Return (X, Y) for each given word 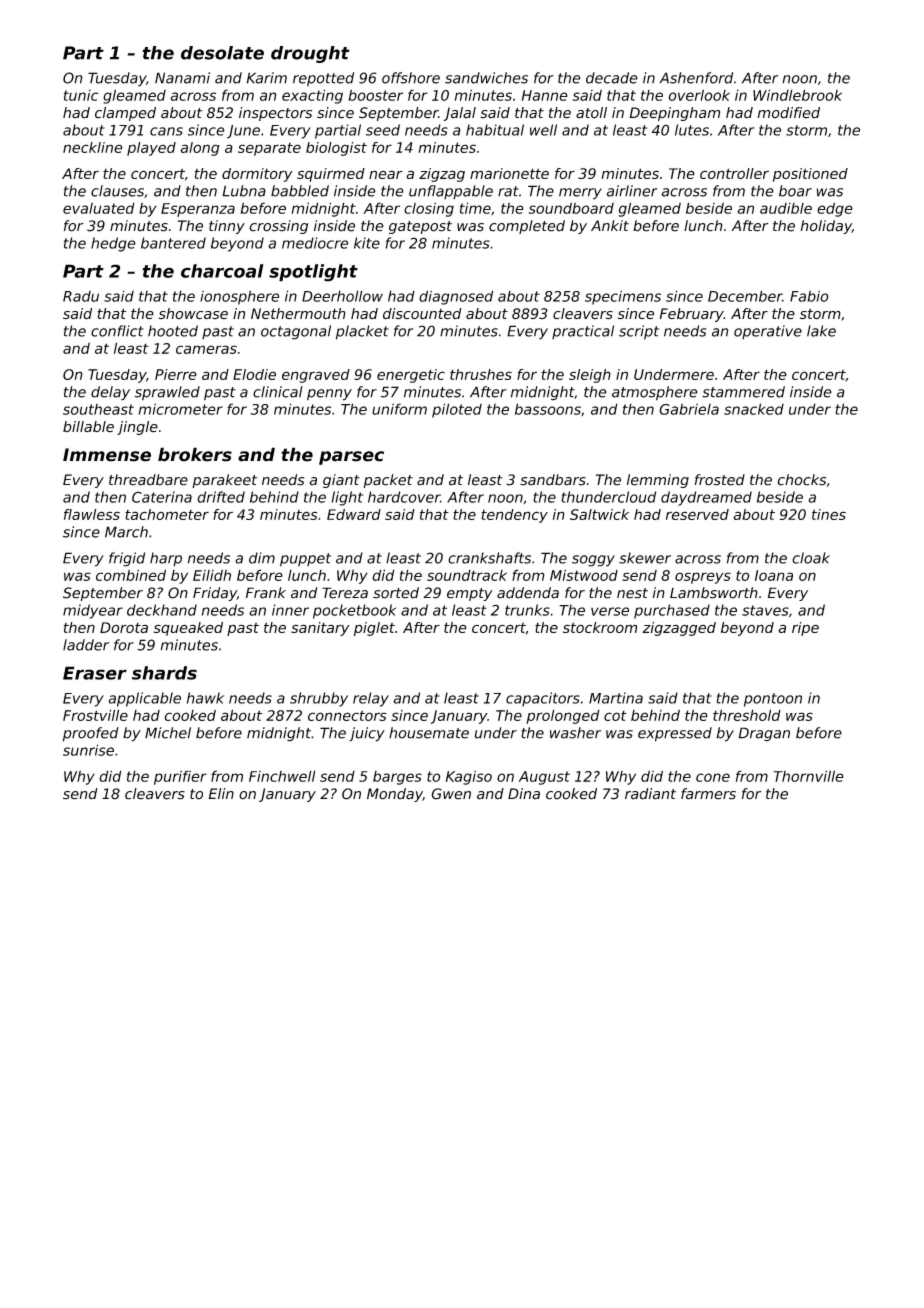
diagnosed (456, 297)
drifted (221, 497)
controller (734, 173)
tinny (227, 227)
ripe (805, 629)
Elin (221, 793)
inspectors (275, 114)
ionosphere (240, 297)
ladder (86, 645)
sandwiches (486, 78)
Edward (354, 514)
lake (821, 331)
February (692, 315)
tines (829, 514)
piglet (374, 629)
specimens (623, 297)
